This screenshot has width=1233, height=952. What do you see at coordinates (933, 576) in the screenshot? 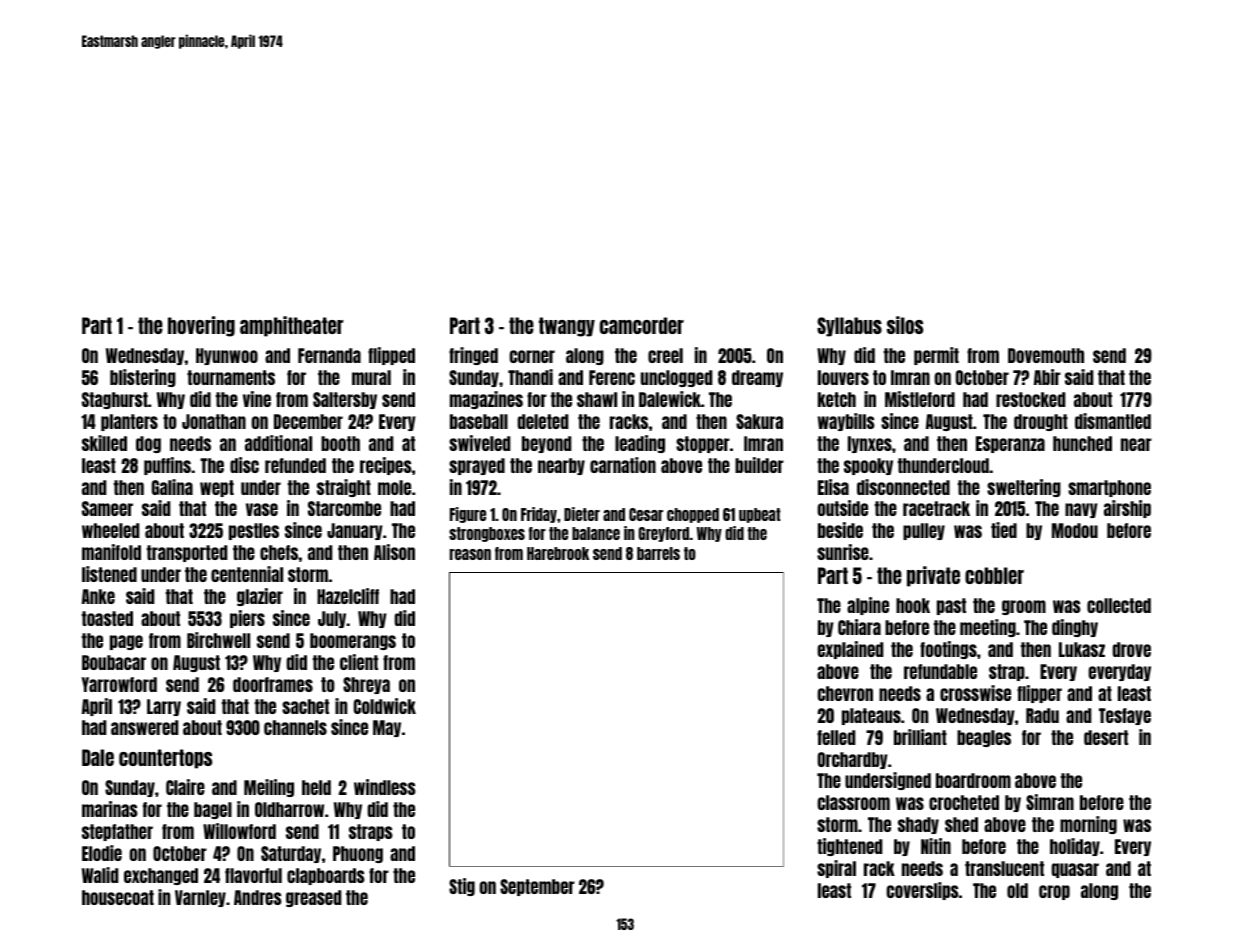
I see `private` at bounding box center [933, 576].
